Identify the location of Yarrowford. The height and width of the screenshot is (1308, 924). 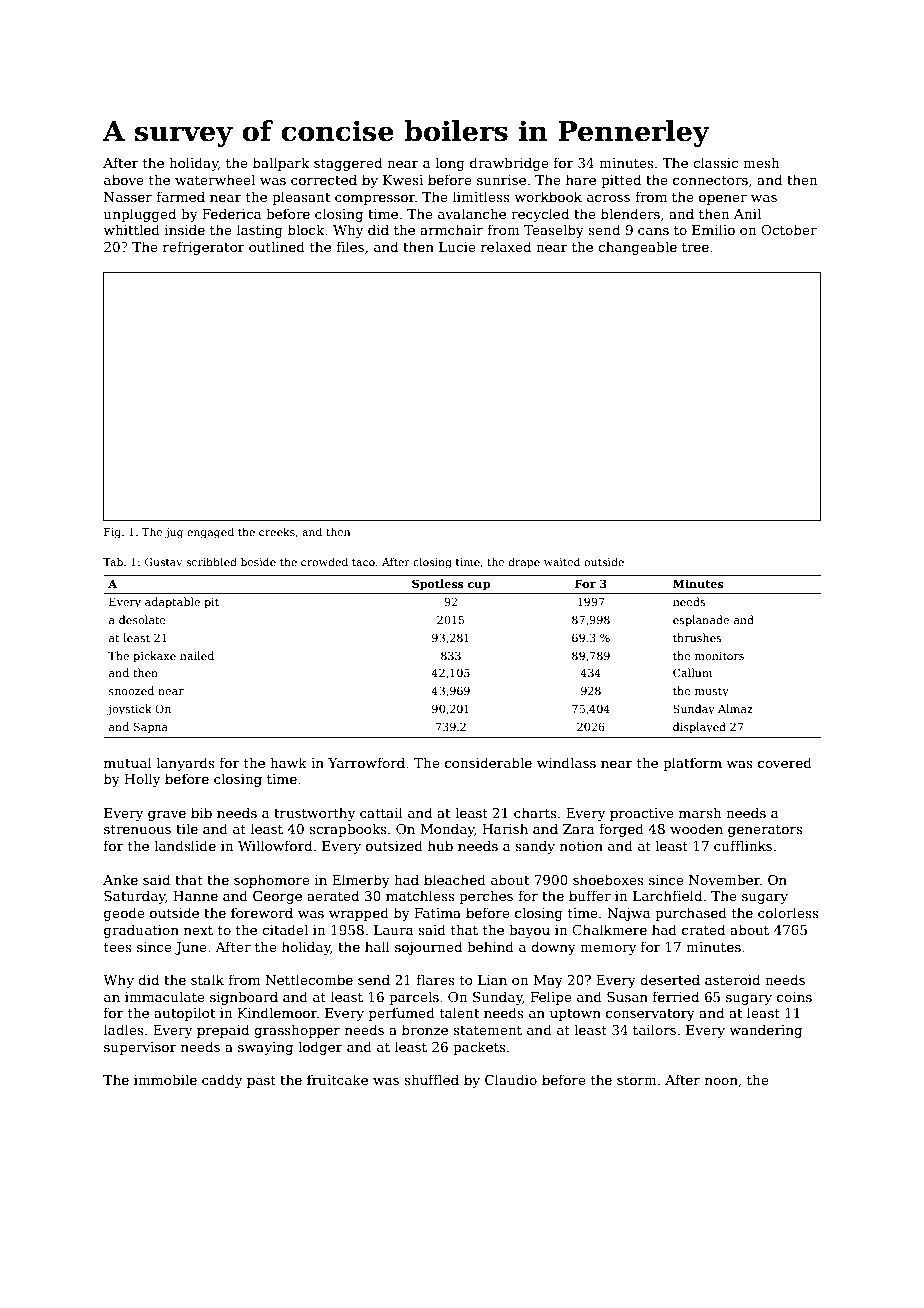
(366, 762).
